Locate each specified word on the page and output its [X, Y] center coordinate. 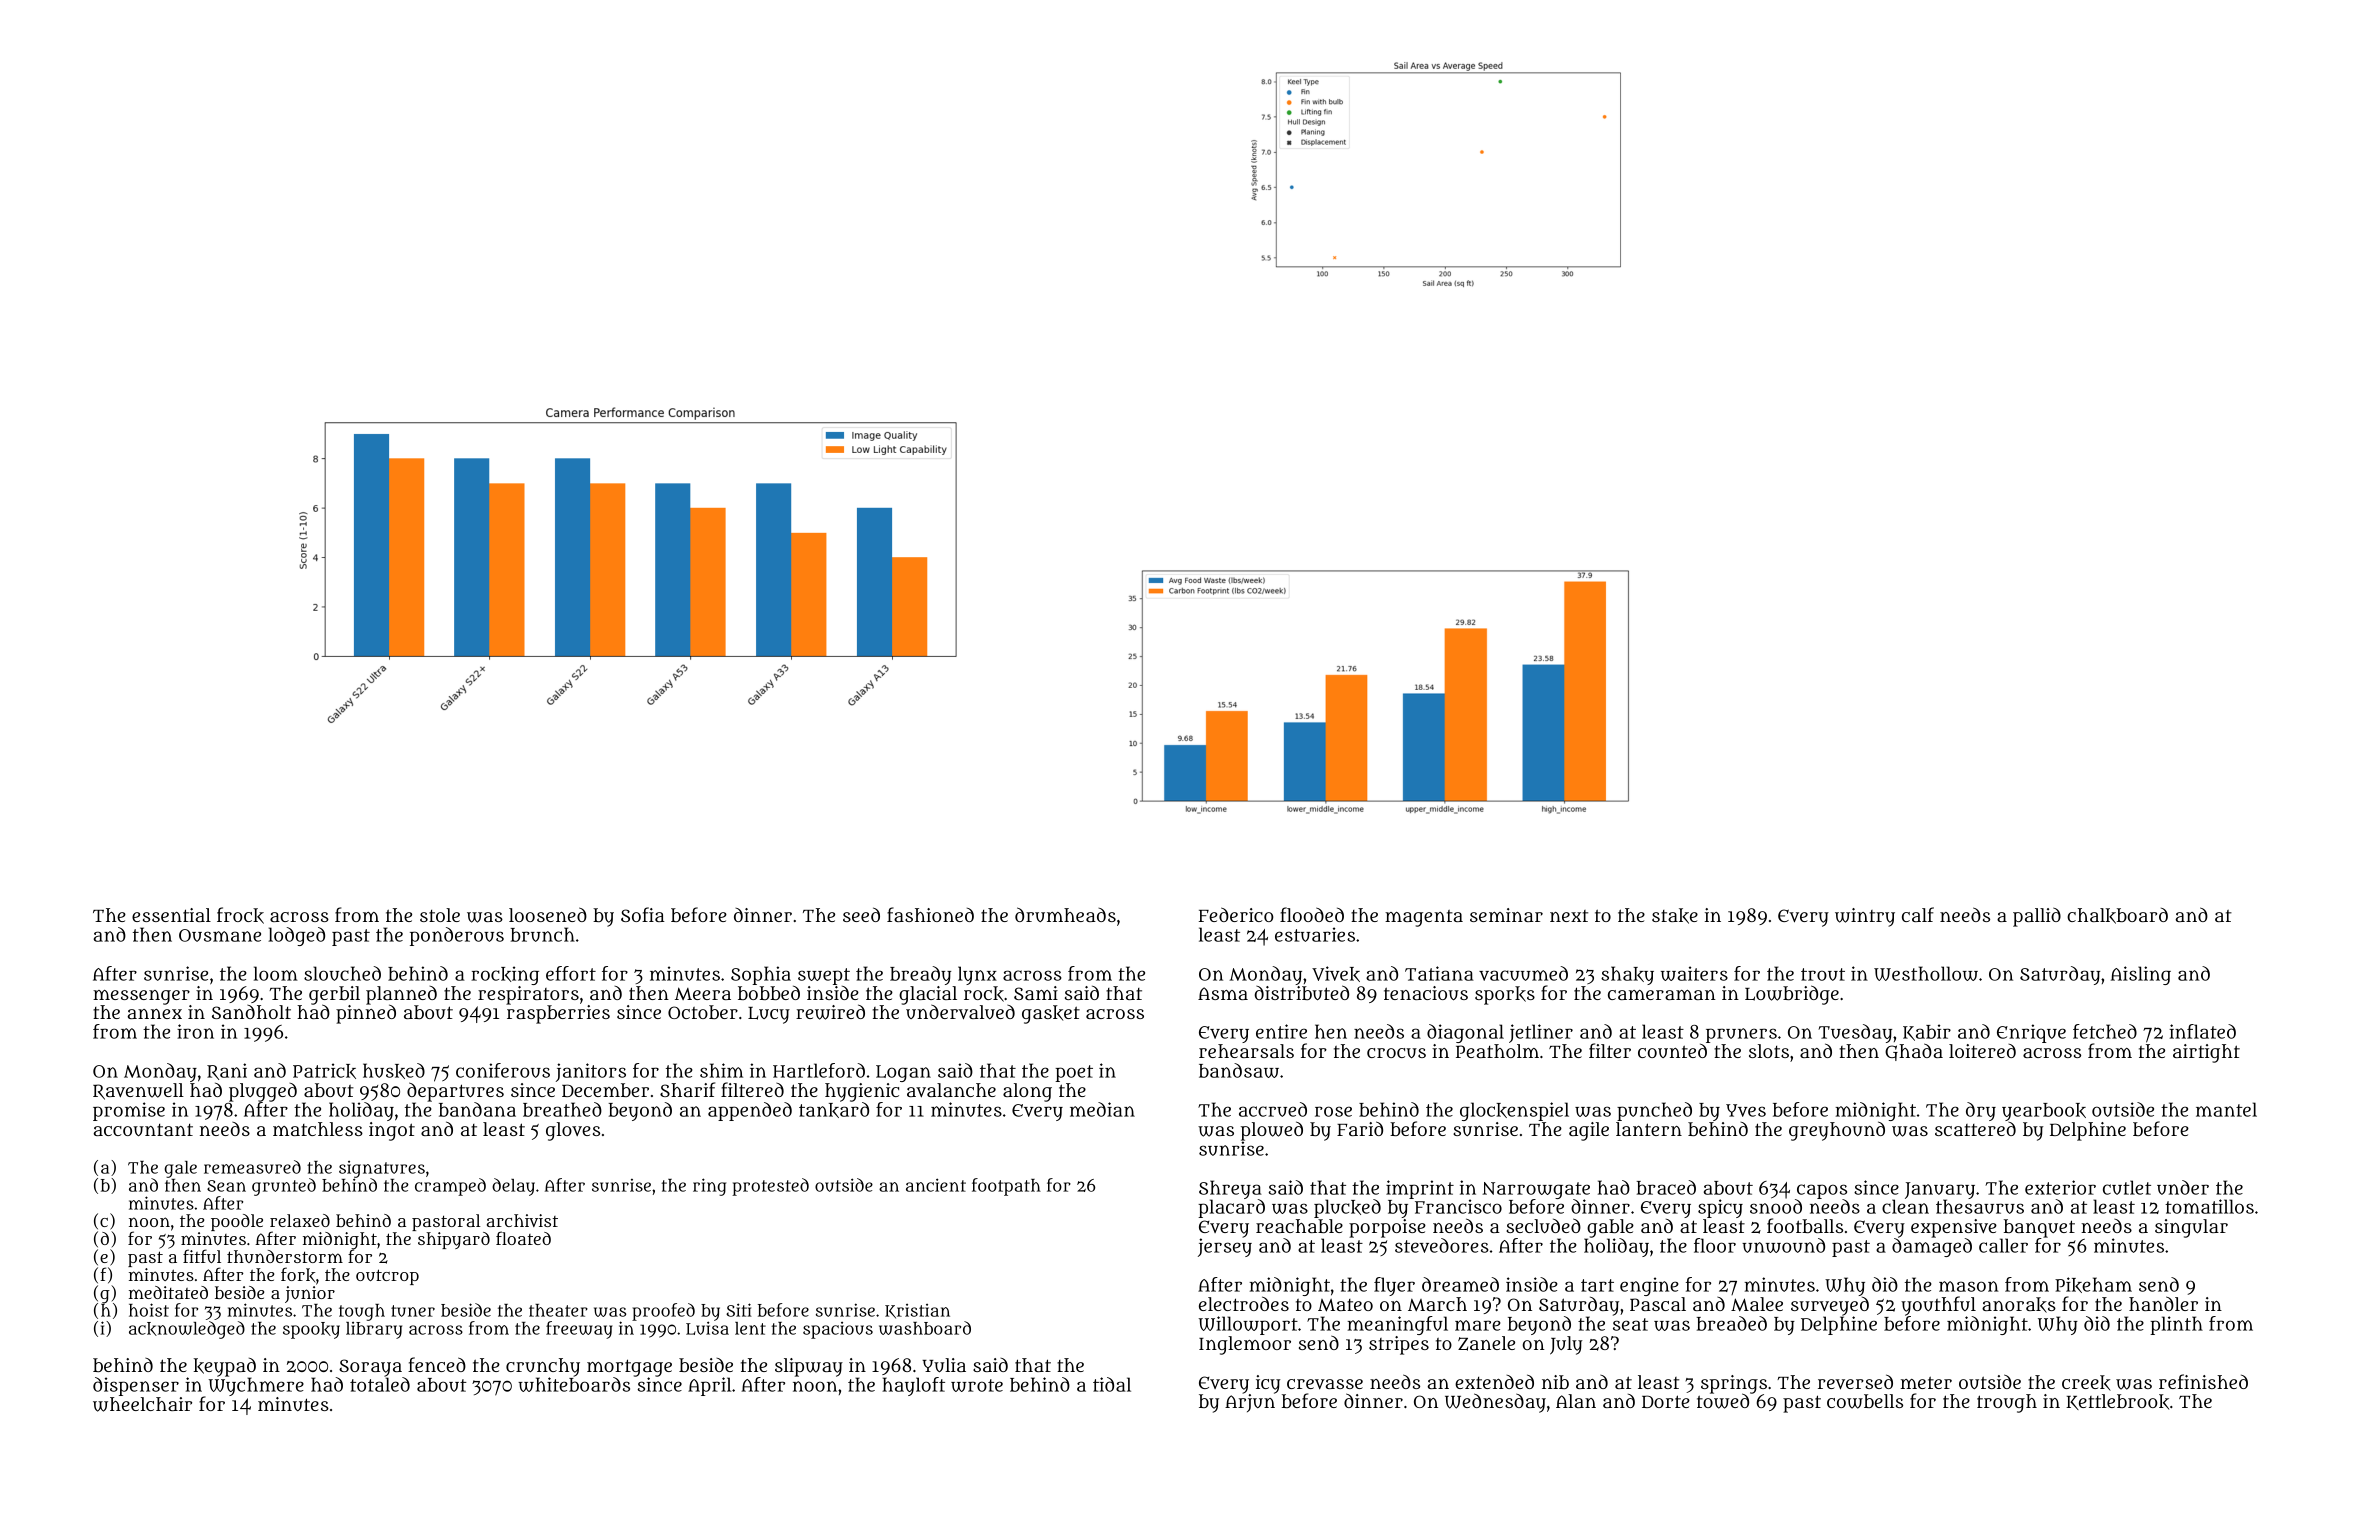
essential [171, 915]
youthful [1938, 1306]
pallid [2037, 917]
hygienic [862, 1092]
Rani [227, 1071]
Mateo [1345, 1305]
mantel [2226, 1109]
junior [310, 1294]
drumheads [1065, 914]
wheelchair [142, 1404]
